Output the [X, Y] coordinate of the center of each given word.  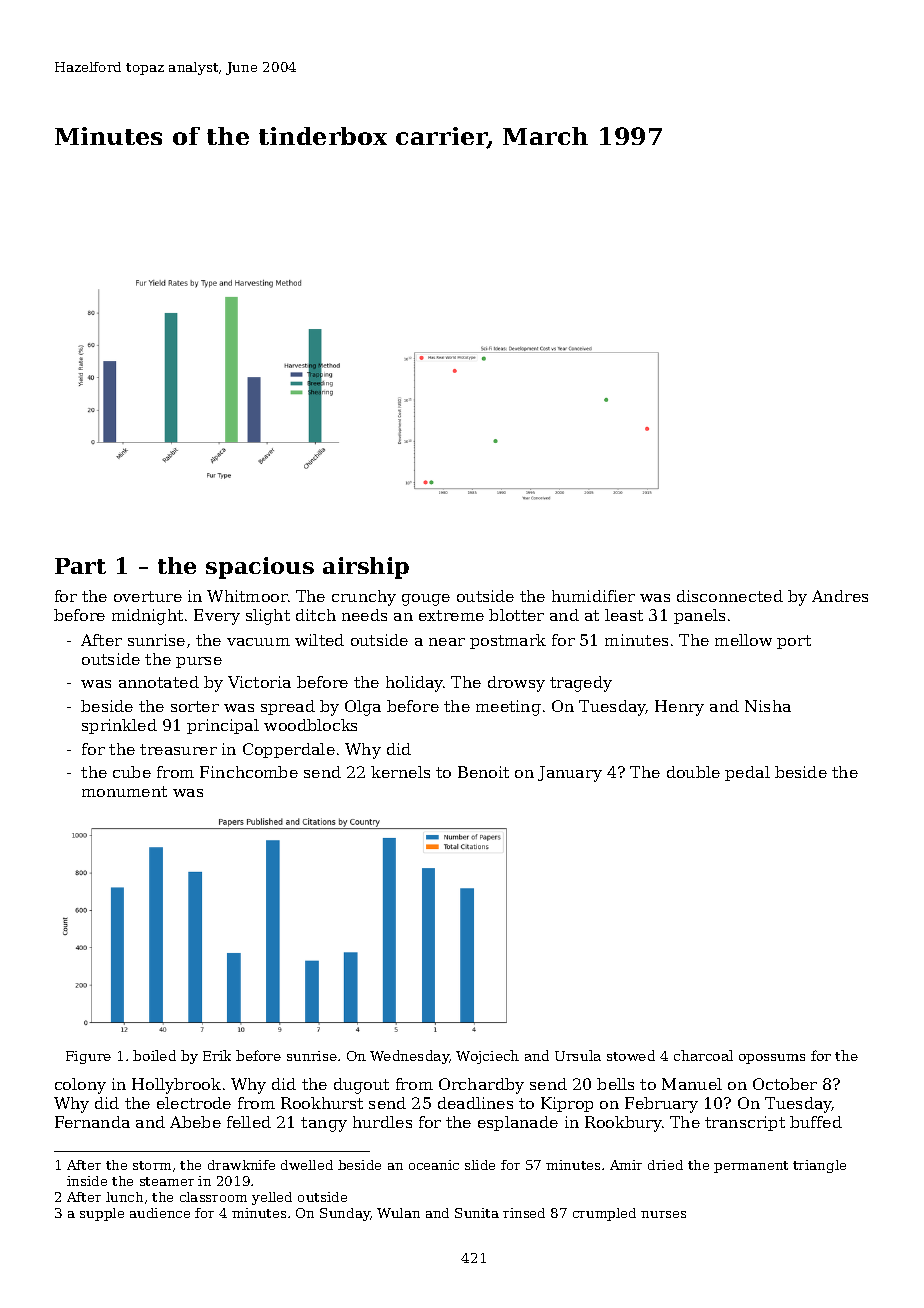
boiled [154, 1055]
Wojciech [487, 1057]
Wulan [398, 1213]
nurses [663, 1214]
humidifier [593, 596]
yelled [272, 1198]
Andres [840, 596]
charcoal [703, 1055]
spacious [260, 568]
